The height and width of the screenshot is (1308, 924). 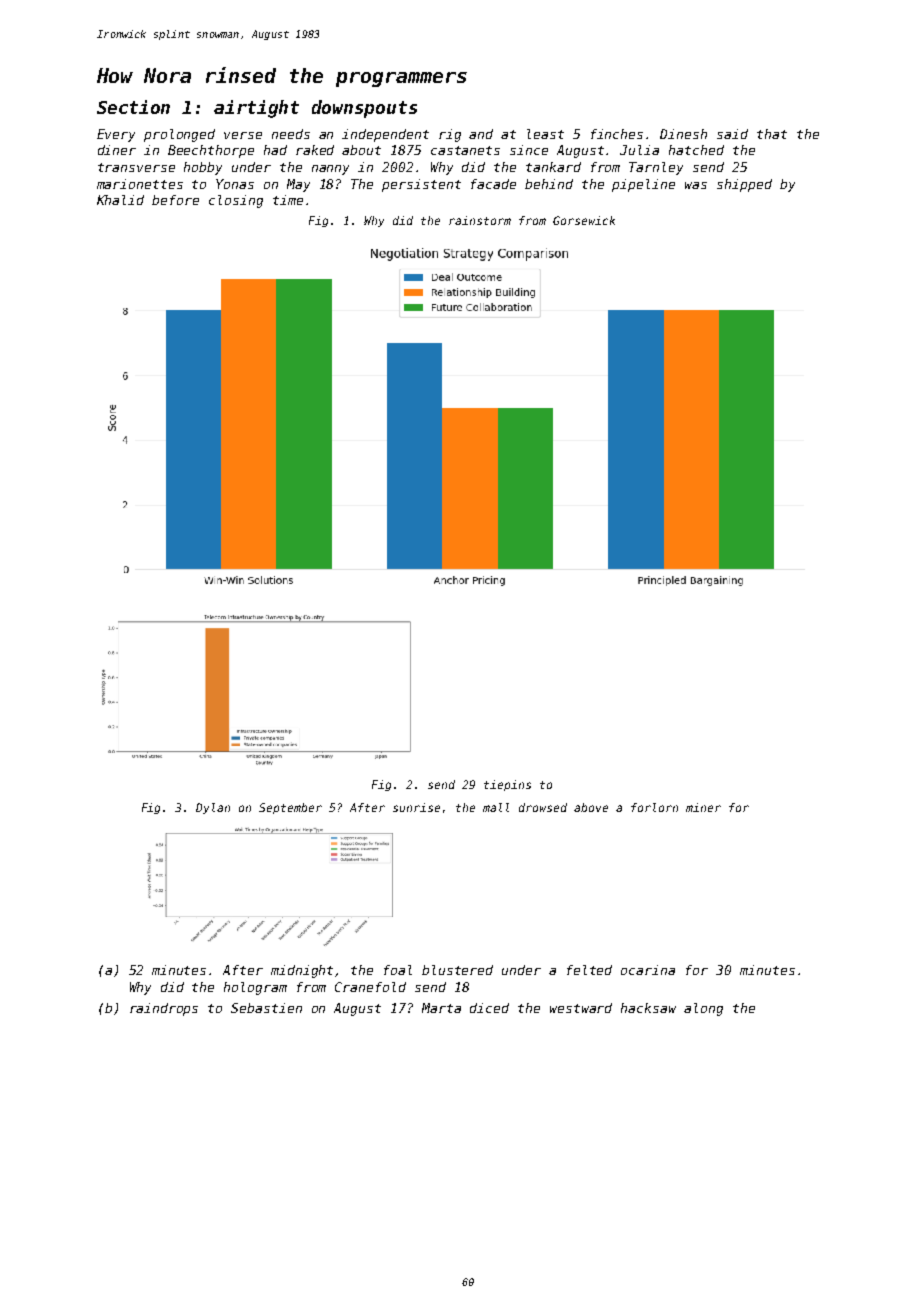 I want to click on blustered, so click(x=457, y=970).
